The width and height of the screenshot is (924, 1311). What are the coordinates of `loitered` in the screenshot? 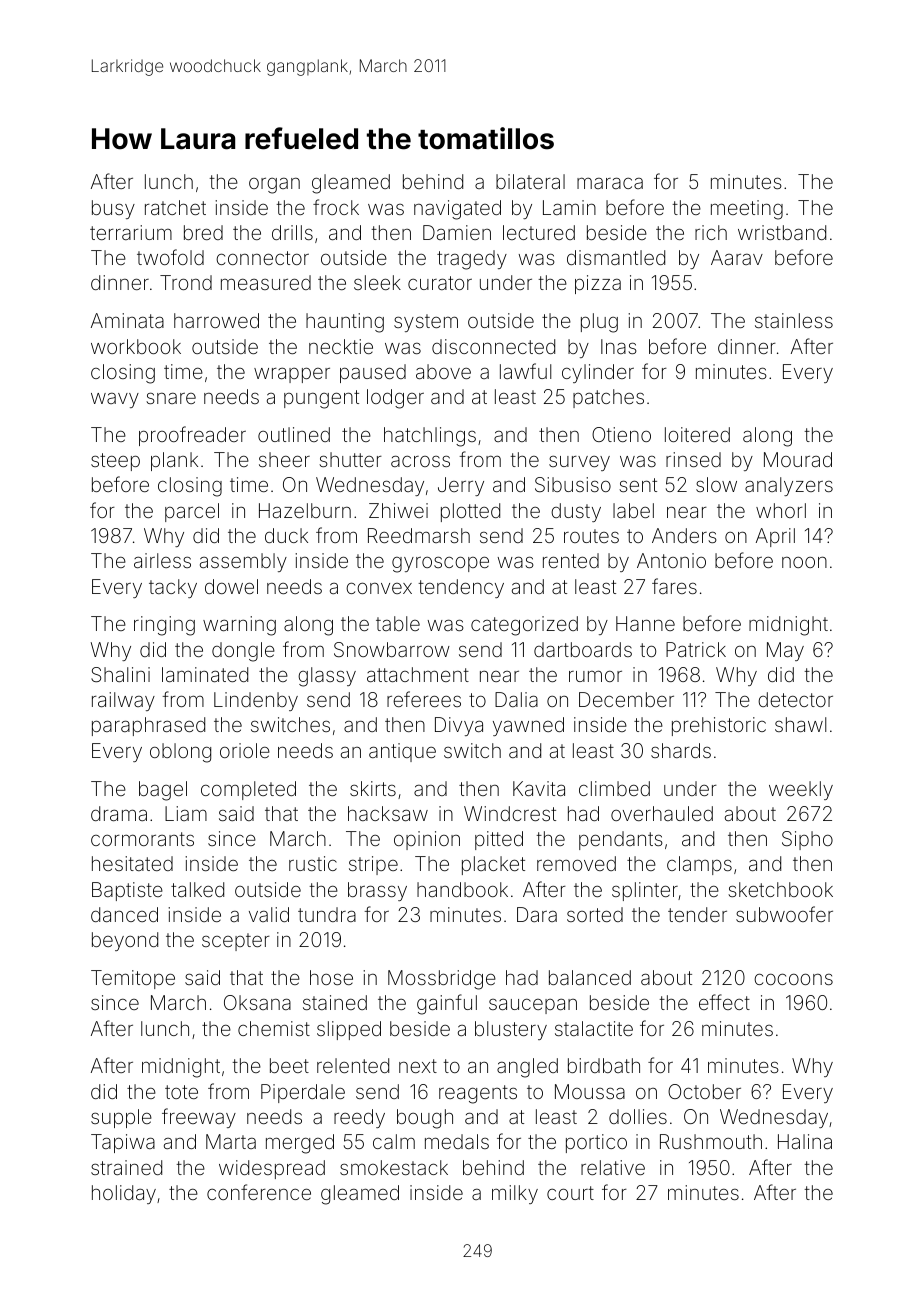 It's located at (697, 434).
